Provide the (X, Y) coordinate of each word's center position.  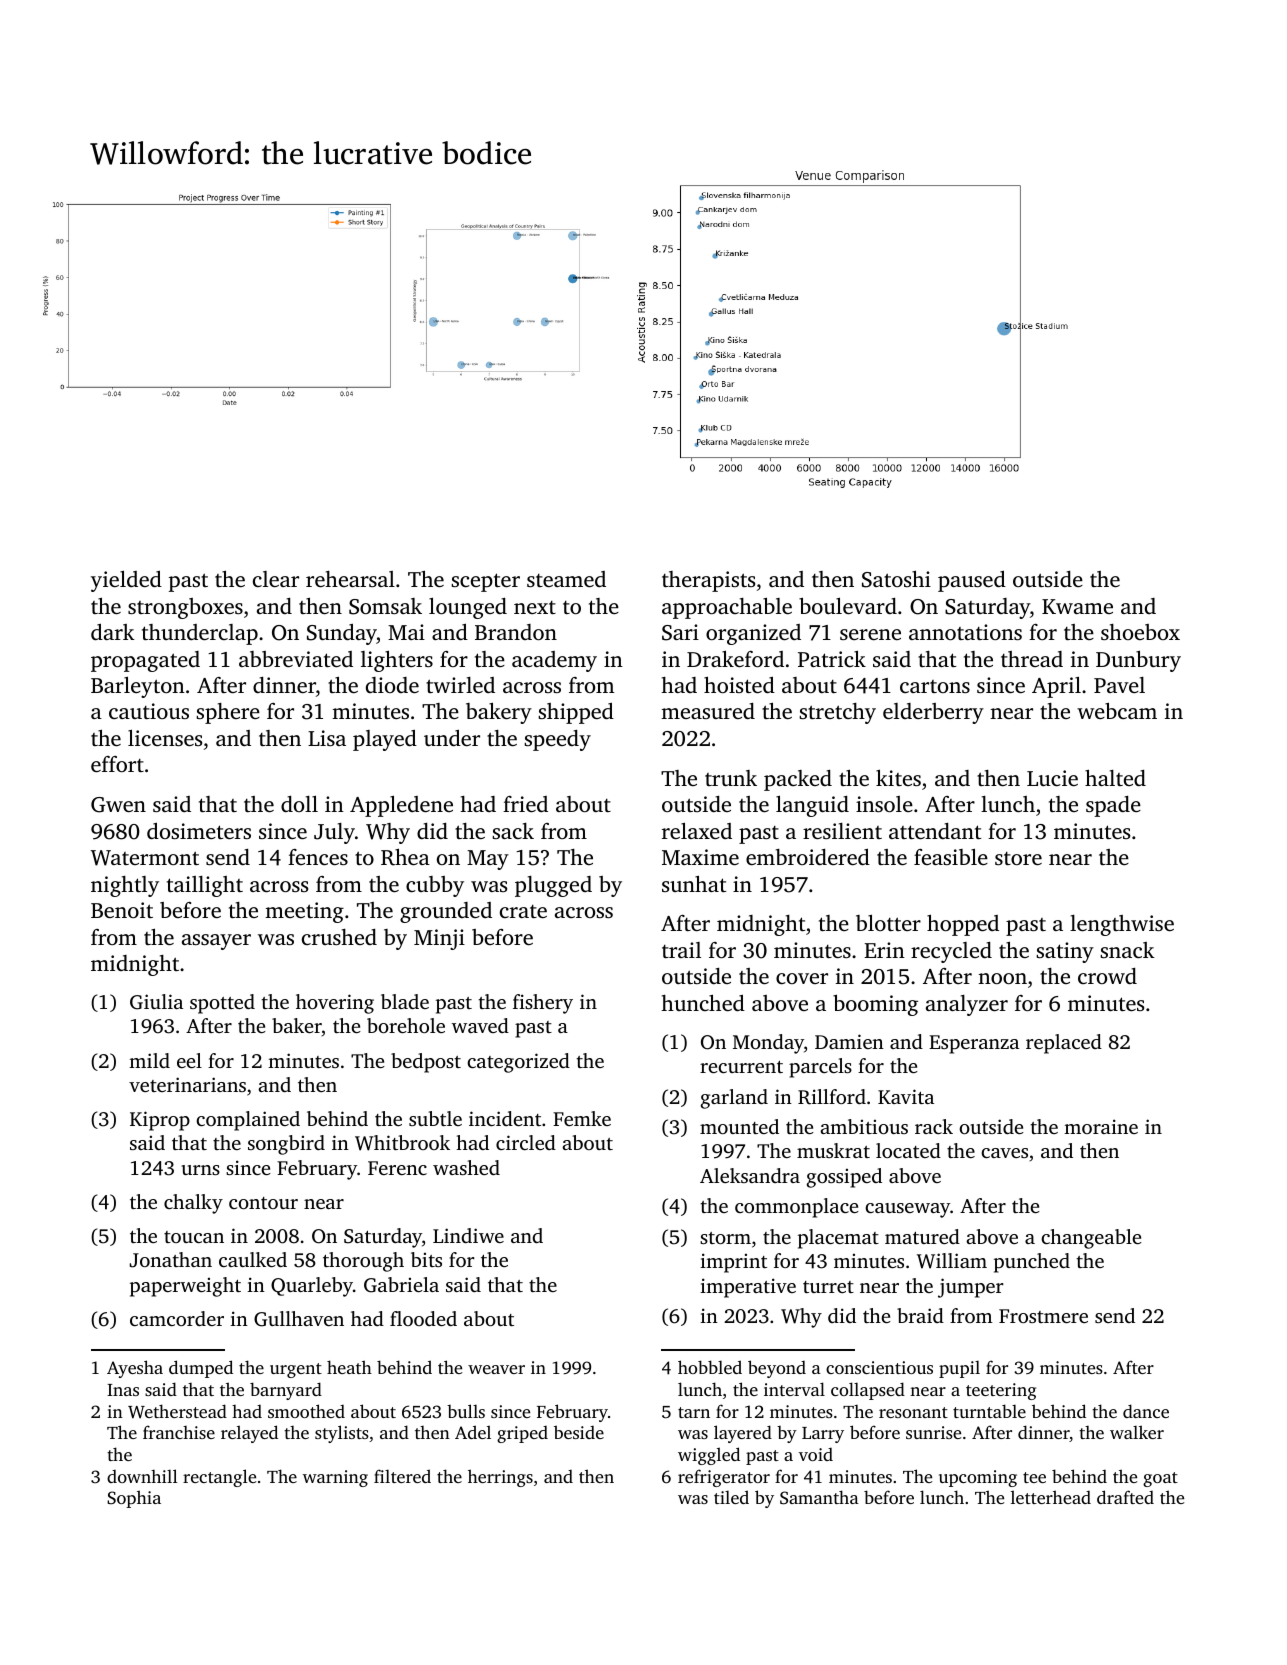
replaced (1064, 1044)
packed (798, 780)
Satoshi (896, 579)
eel (189, 1060)
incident (505, 1118)
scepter (485, 582)
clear (276, 579)
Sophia (134, 1499)
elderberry (933, 713)
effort (117, 764)
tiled (731, 1497)
